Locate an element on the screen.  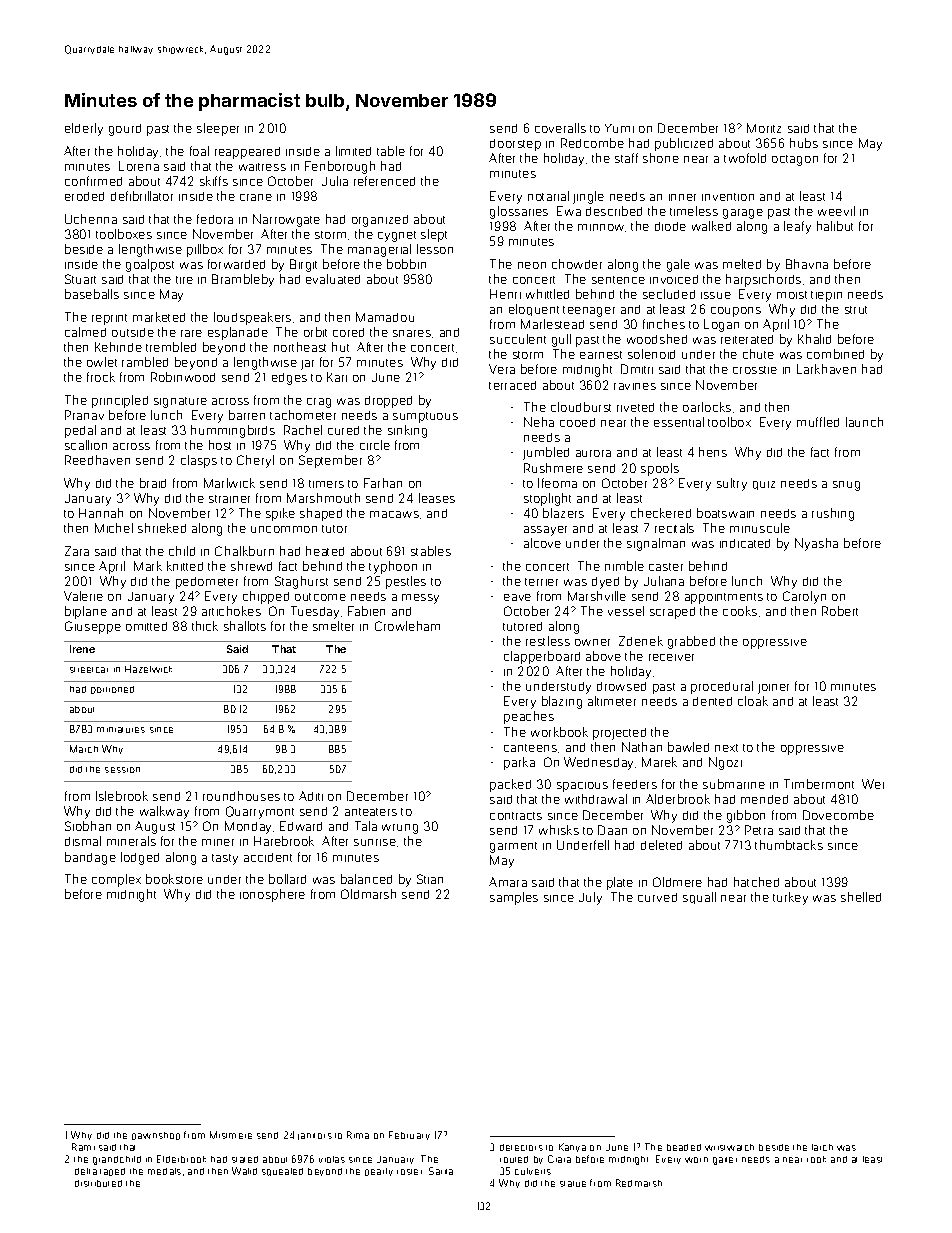
doorstep is located at coordinates (515, 145).
